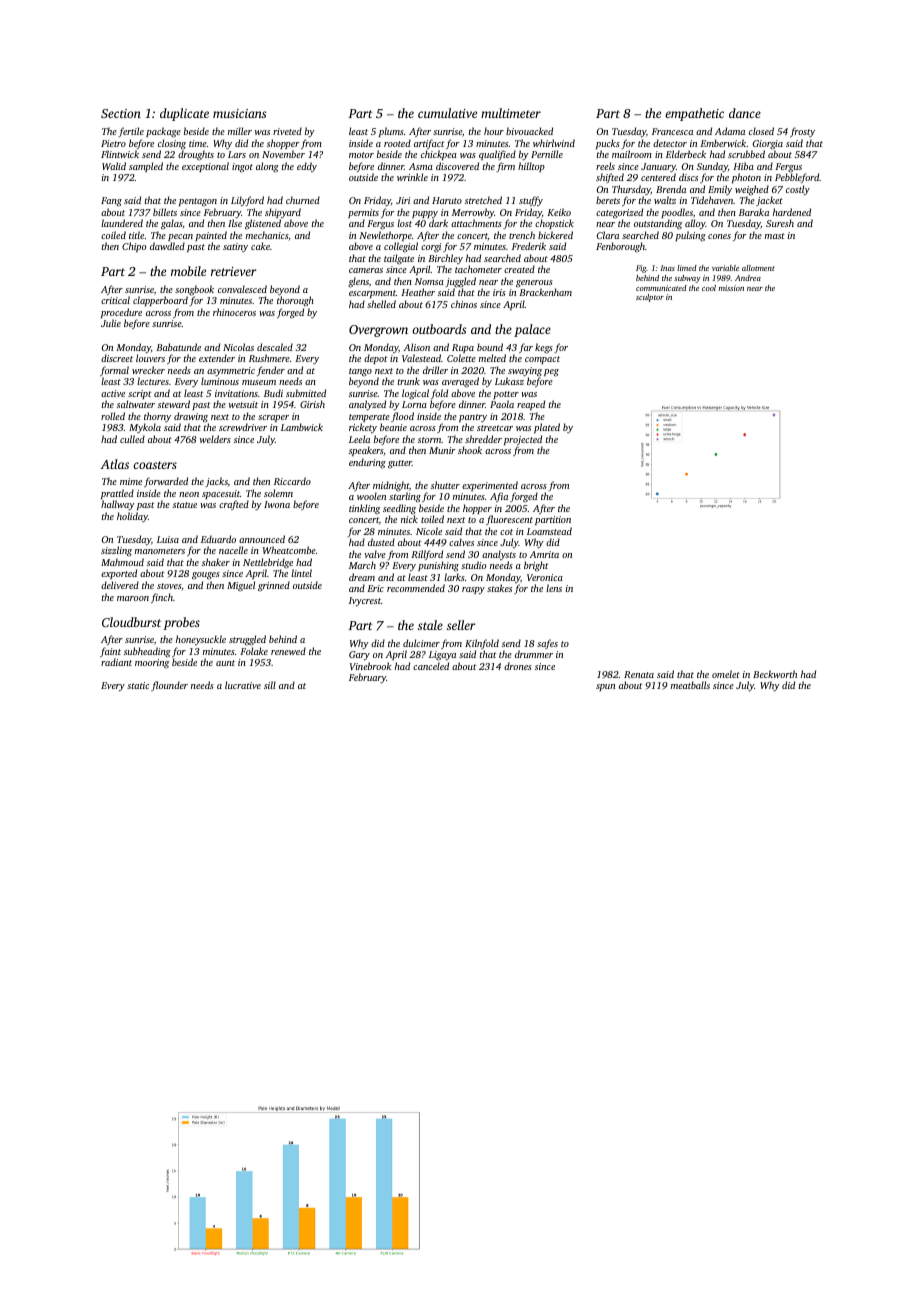  What do you see at coordinates (731, 288) in the document?
I see `mission` at bounding box center [731, 288].
